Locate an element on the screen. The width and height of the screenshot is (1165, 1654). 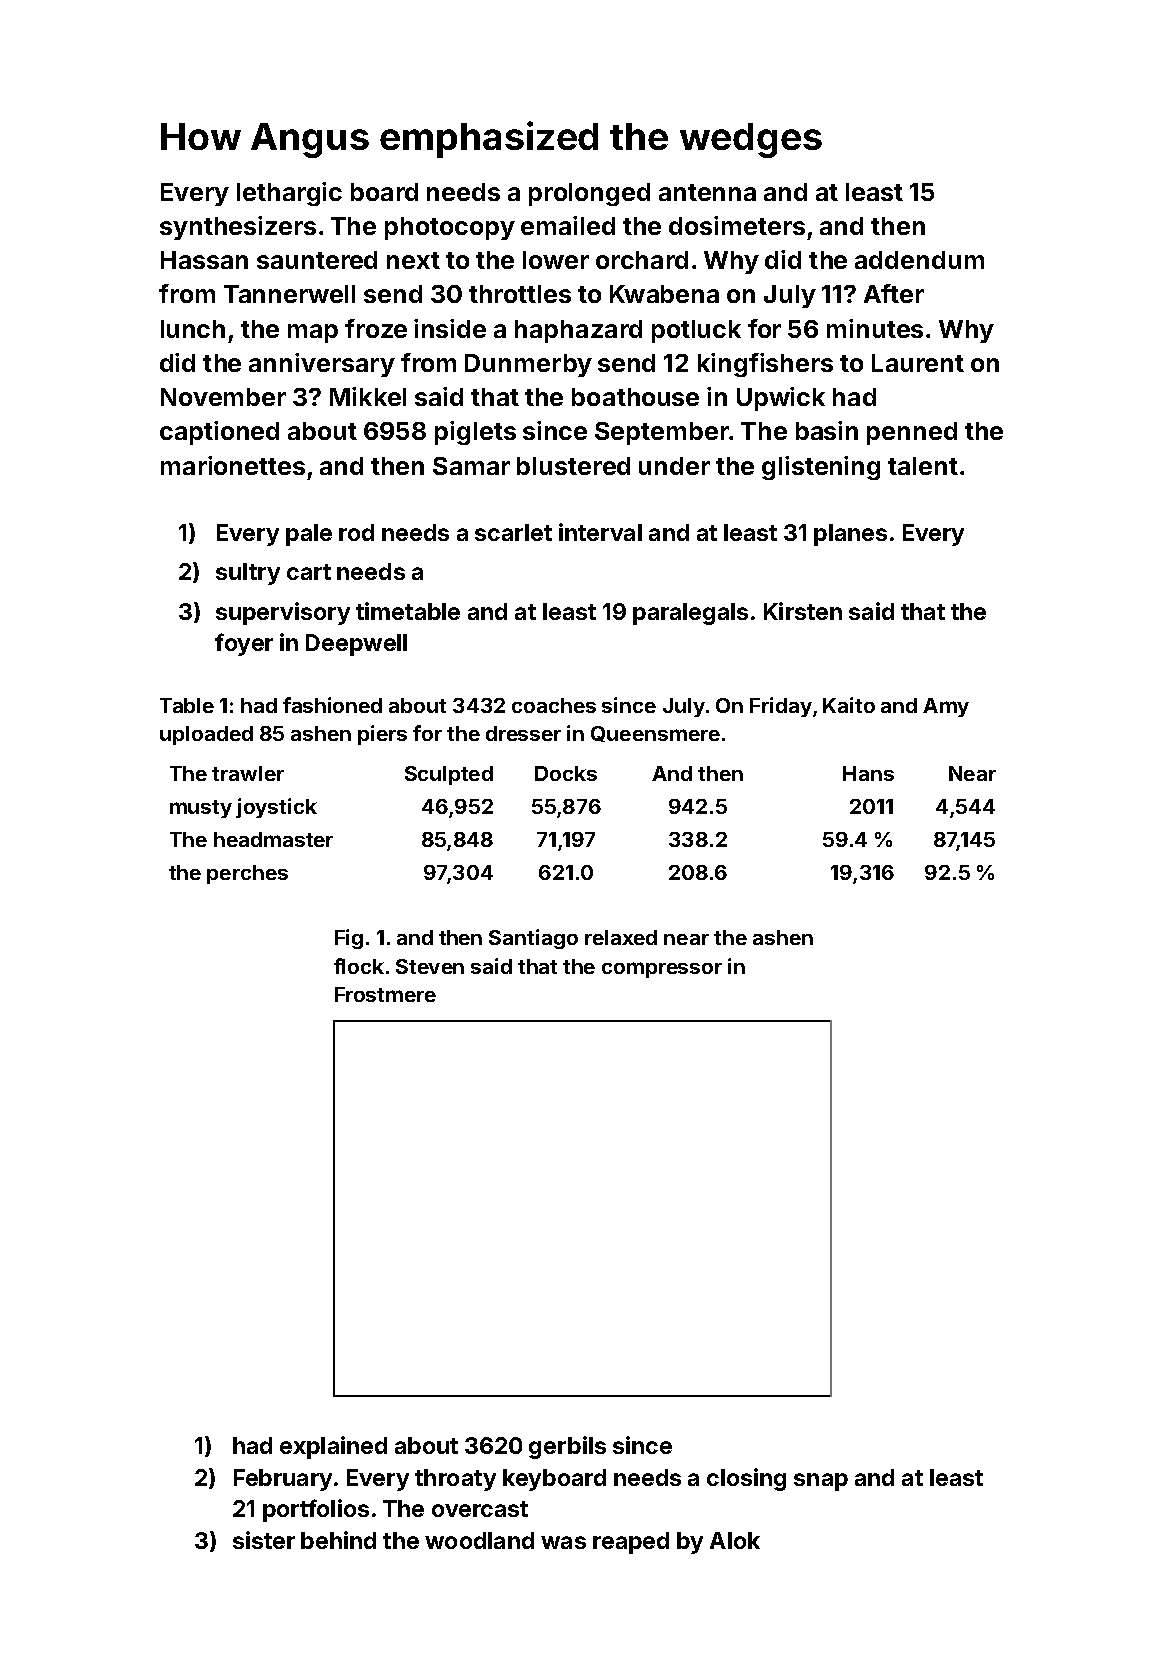
Alok is located at coordinates (735, 1540).
